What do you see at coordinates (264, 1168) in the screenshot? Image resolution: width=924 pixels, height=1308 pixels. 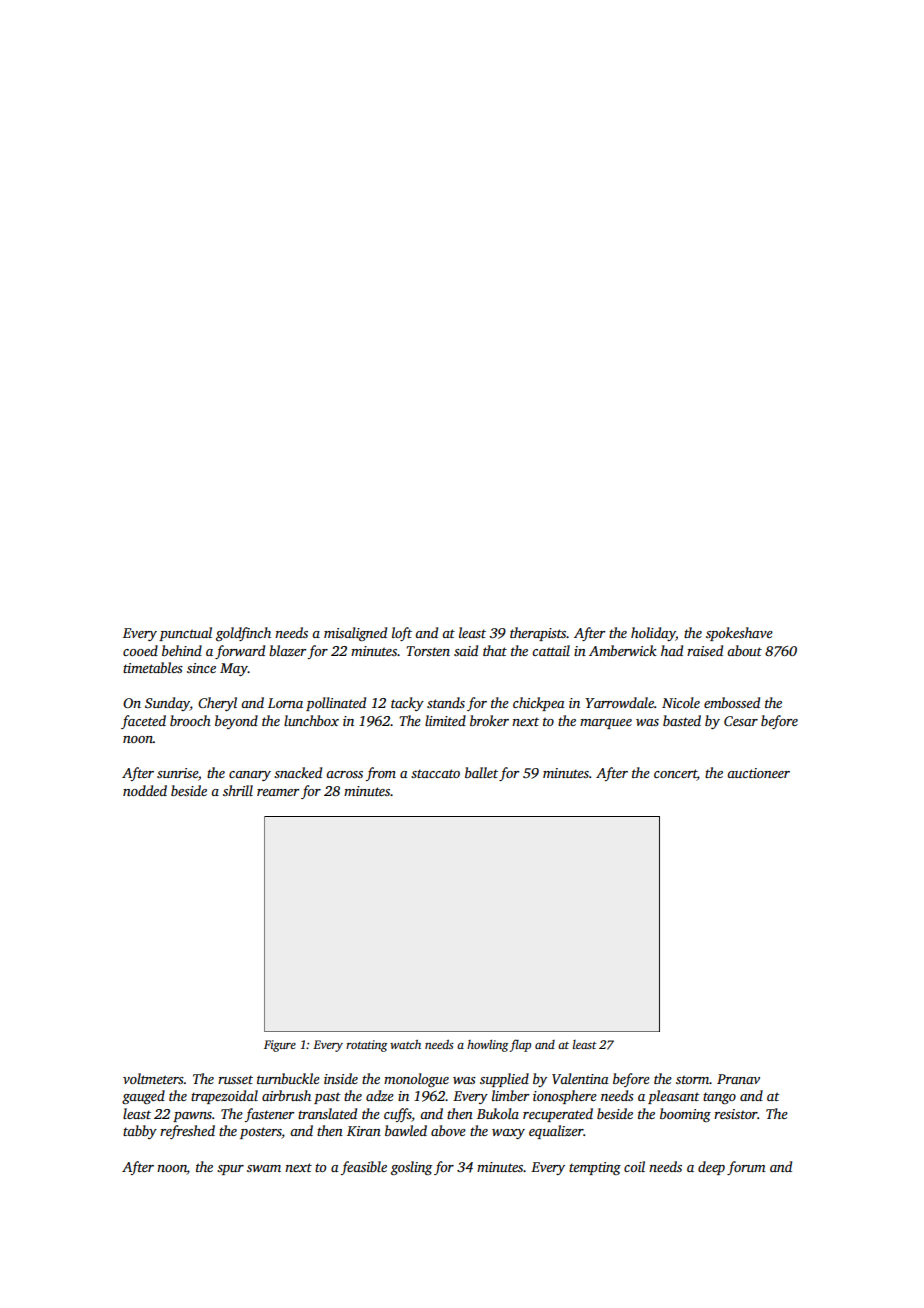 I see `swam` at bounding box center [264, 1168].
